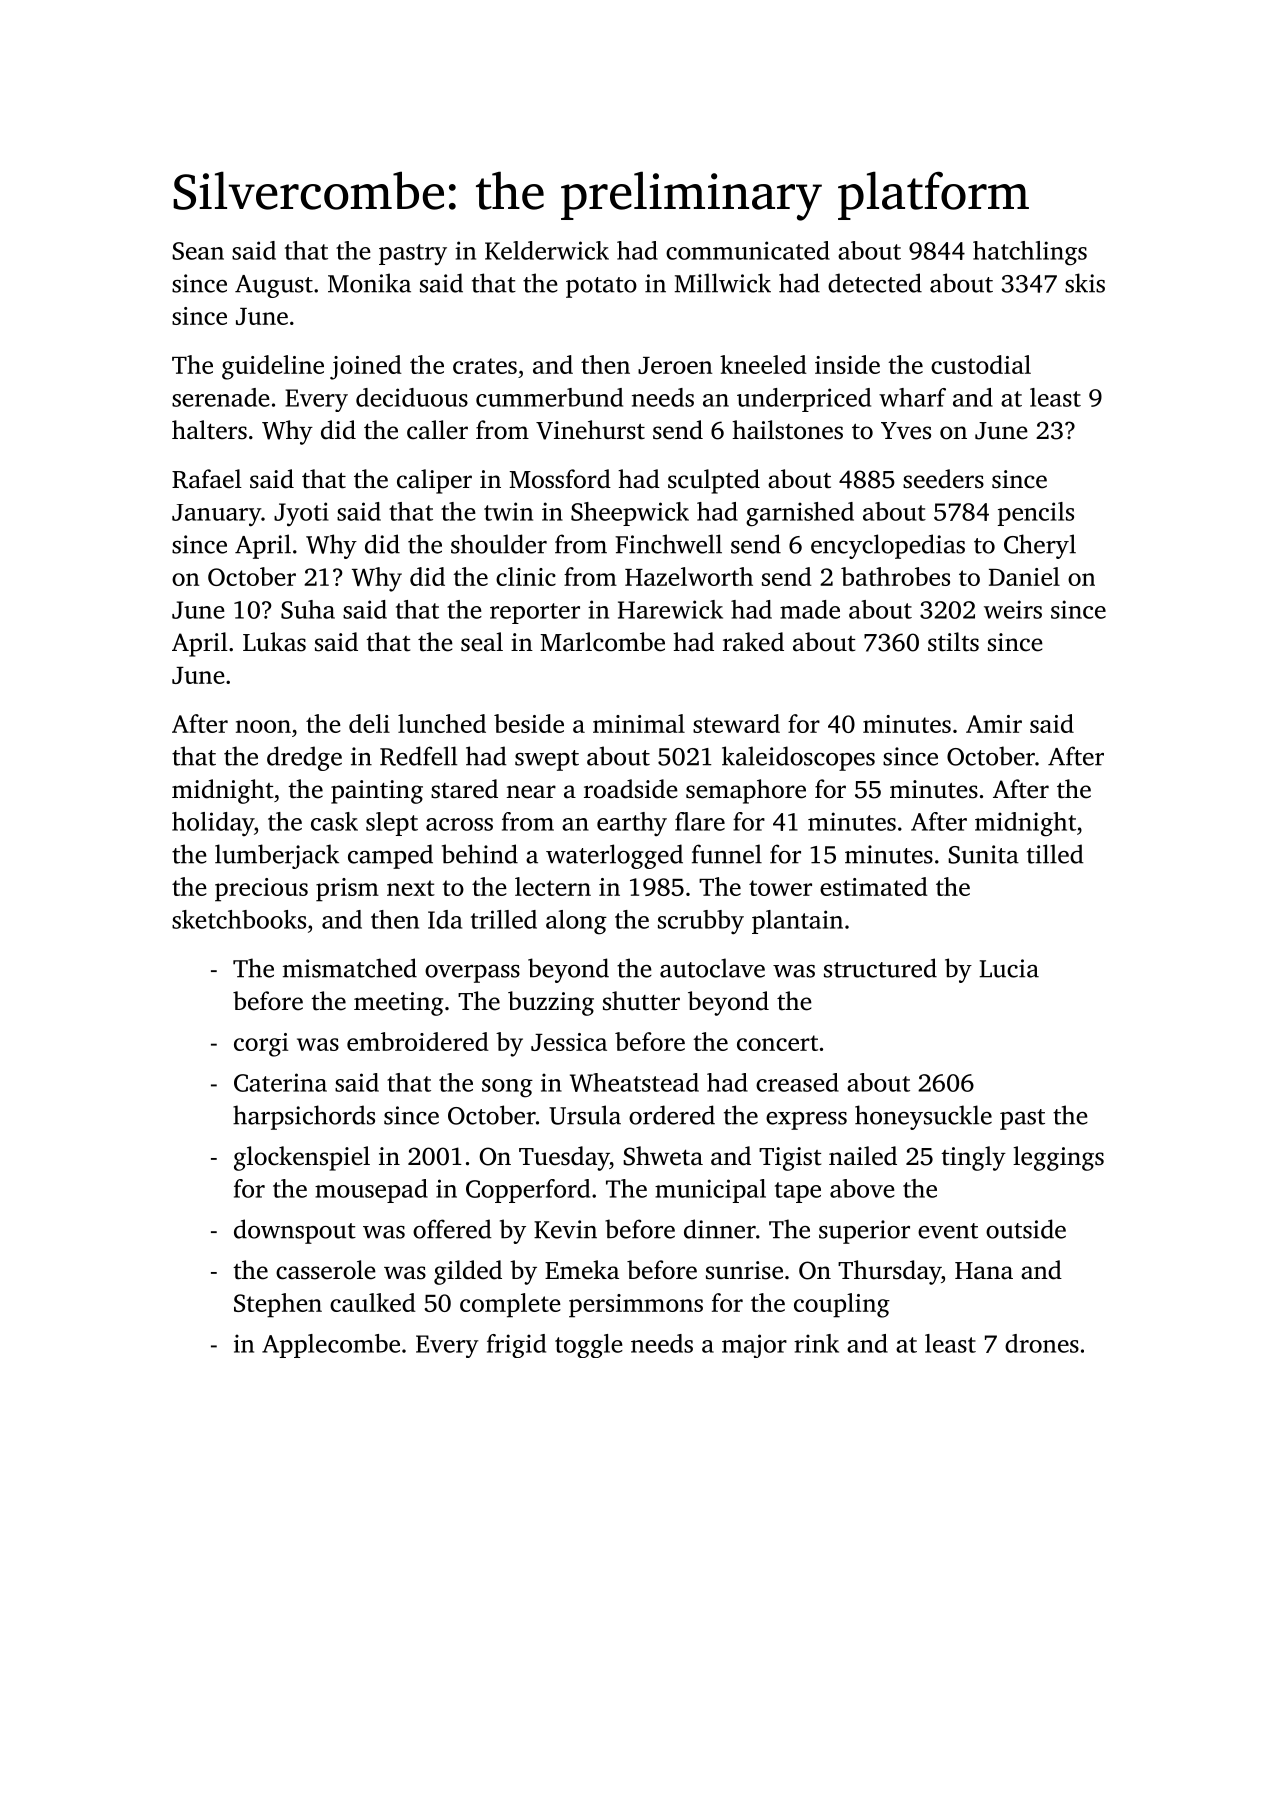 The width and height of the image is (1281, 1812). I want to click on steward, so click(736, 723).
